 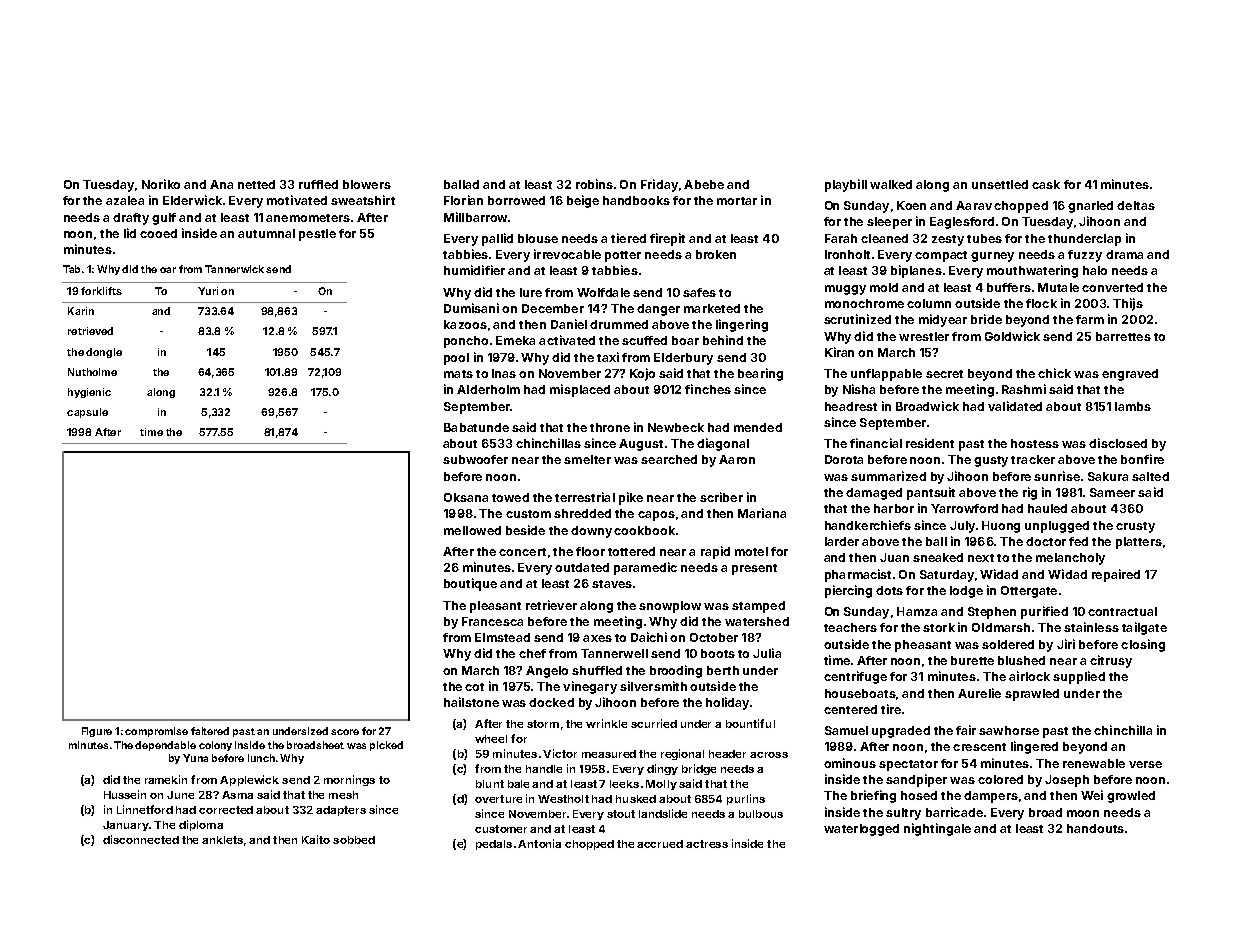 I want to click on October, so click(x=714, y=637).
